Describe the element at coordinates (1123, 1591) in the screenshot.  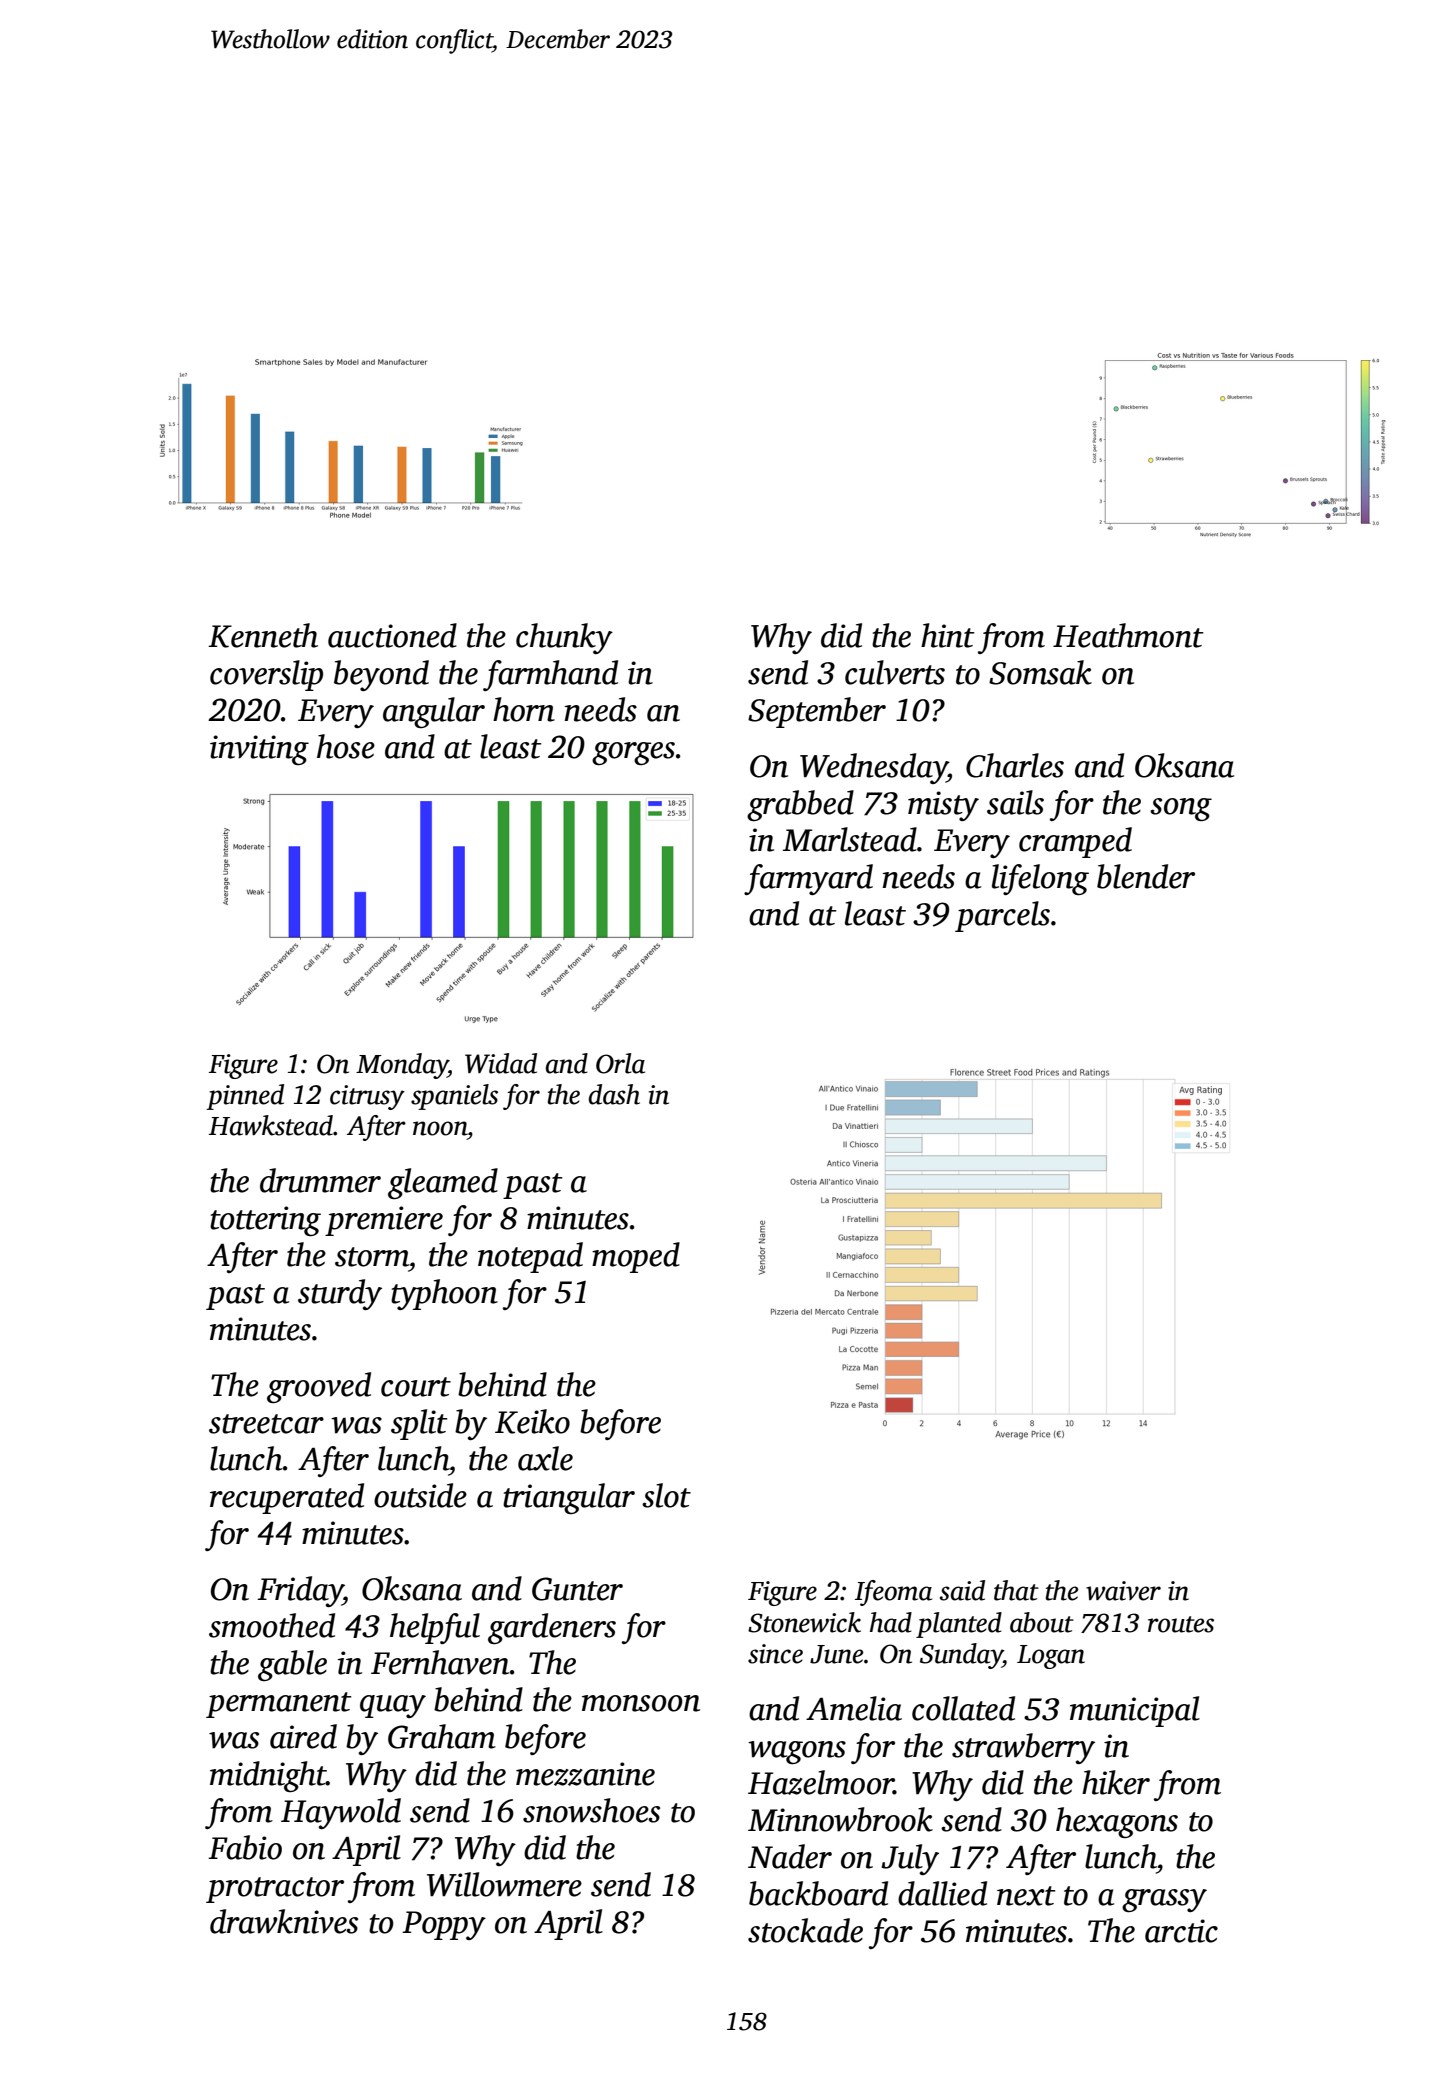
I see `waiver` at that location.
